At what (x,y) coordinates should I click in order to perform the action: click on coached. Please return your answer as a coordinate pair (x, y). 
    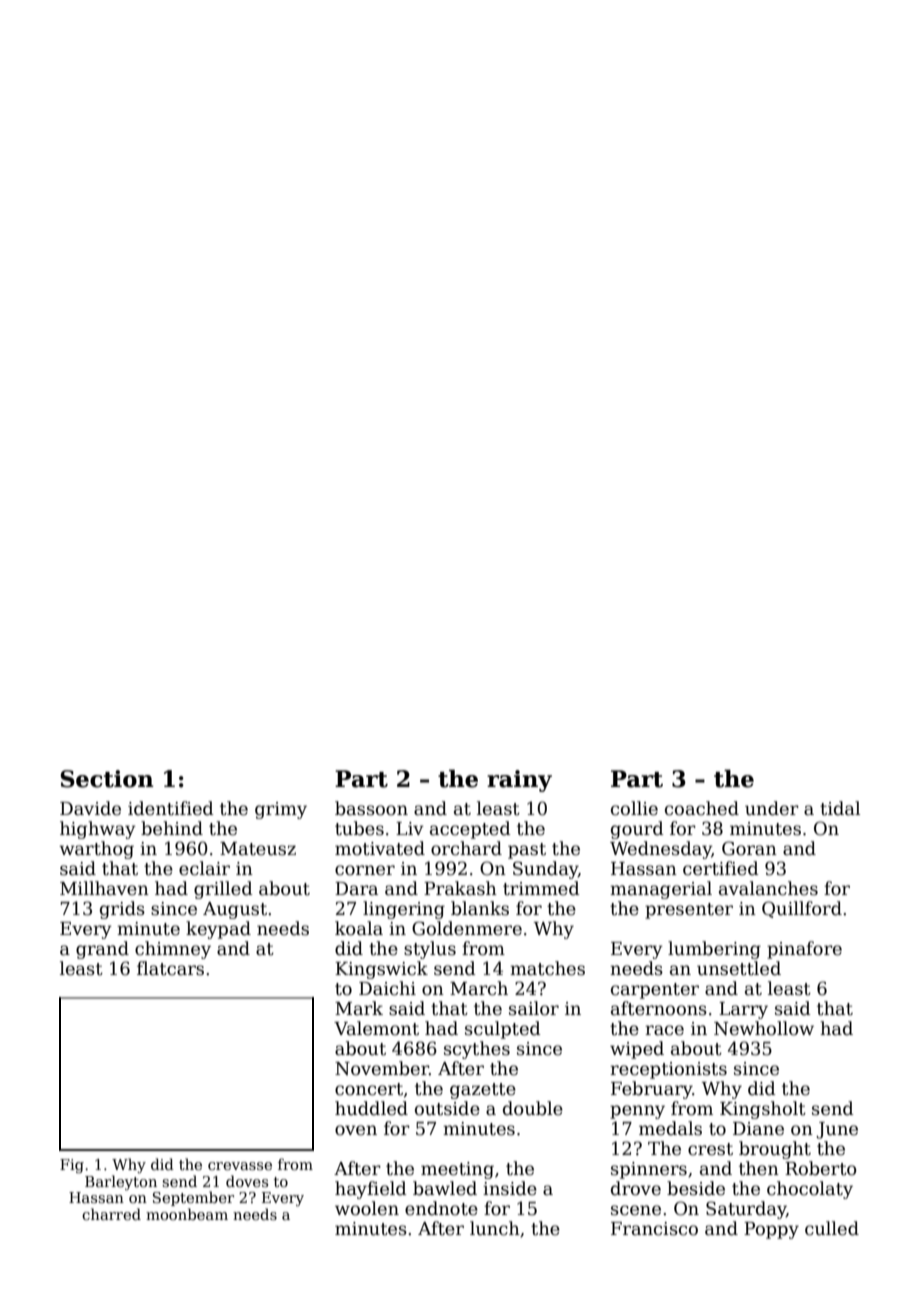
    Looking at the image, I should click on (702, 808).
